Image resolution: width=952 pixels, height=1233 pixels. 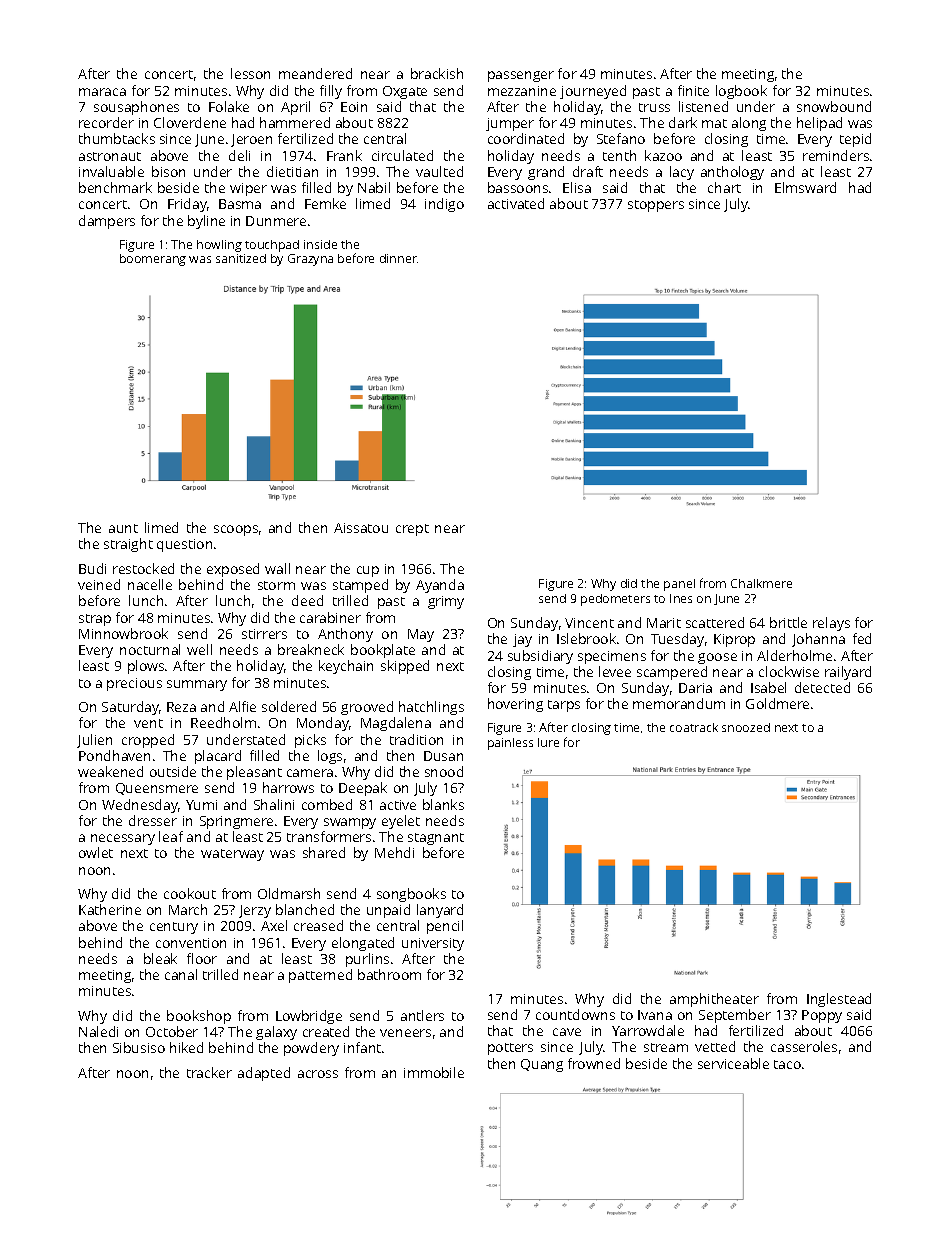 What do you see at coordinates (241, 258) in the screenshot?
I see `sanitized` at bounding box center [241, 258].
